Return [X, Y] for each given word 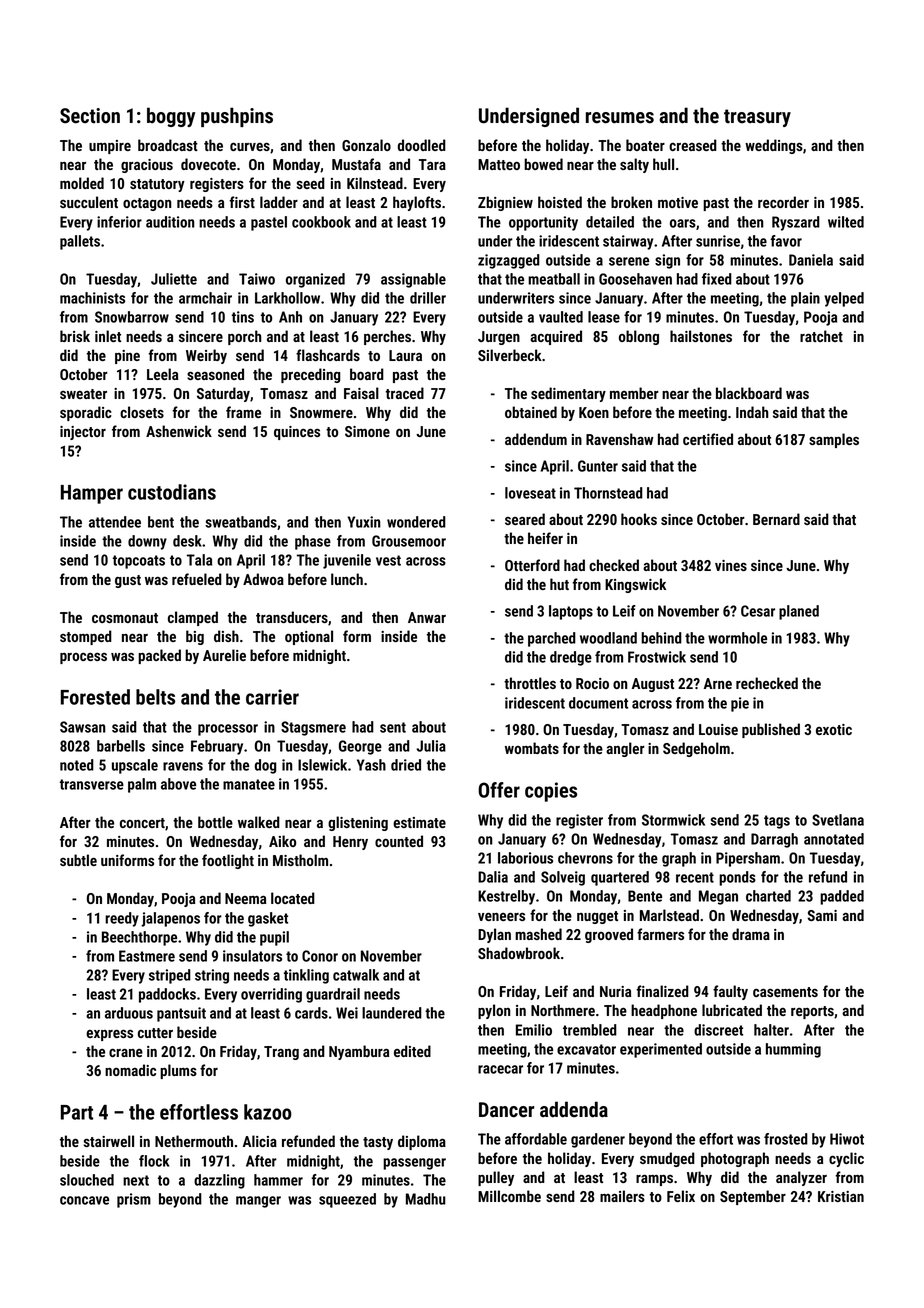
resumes [620, 118]
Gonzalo [366, 145]
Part [77, 1112]
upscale [135, 766]
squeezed [347, 1200]
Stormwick [673, 820]
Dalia [493, 877]
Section [90, 116]
